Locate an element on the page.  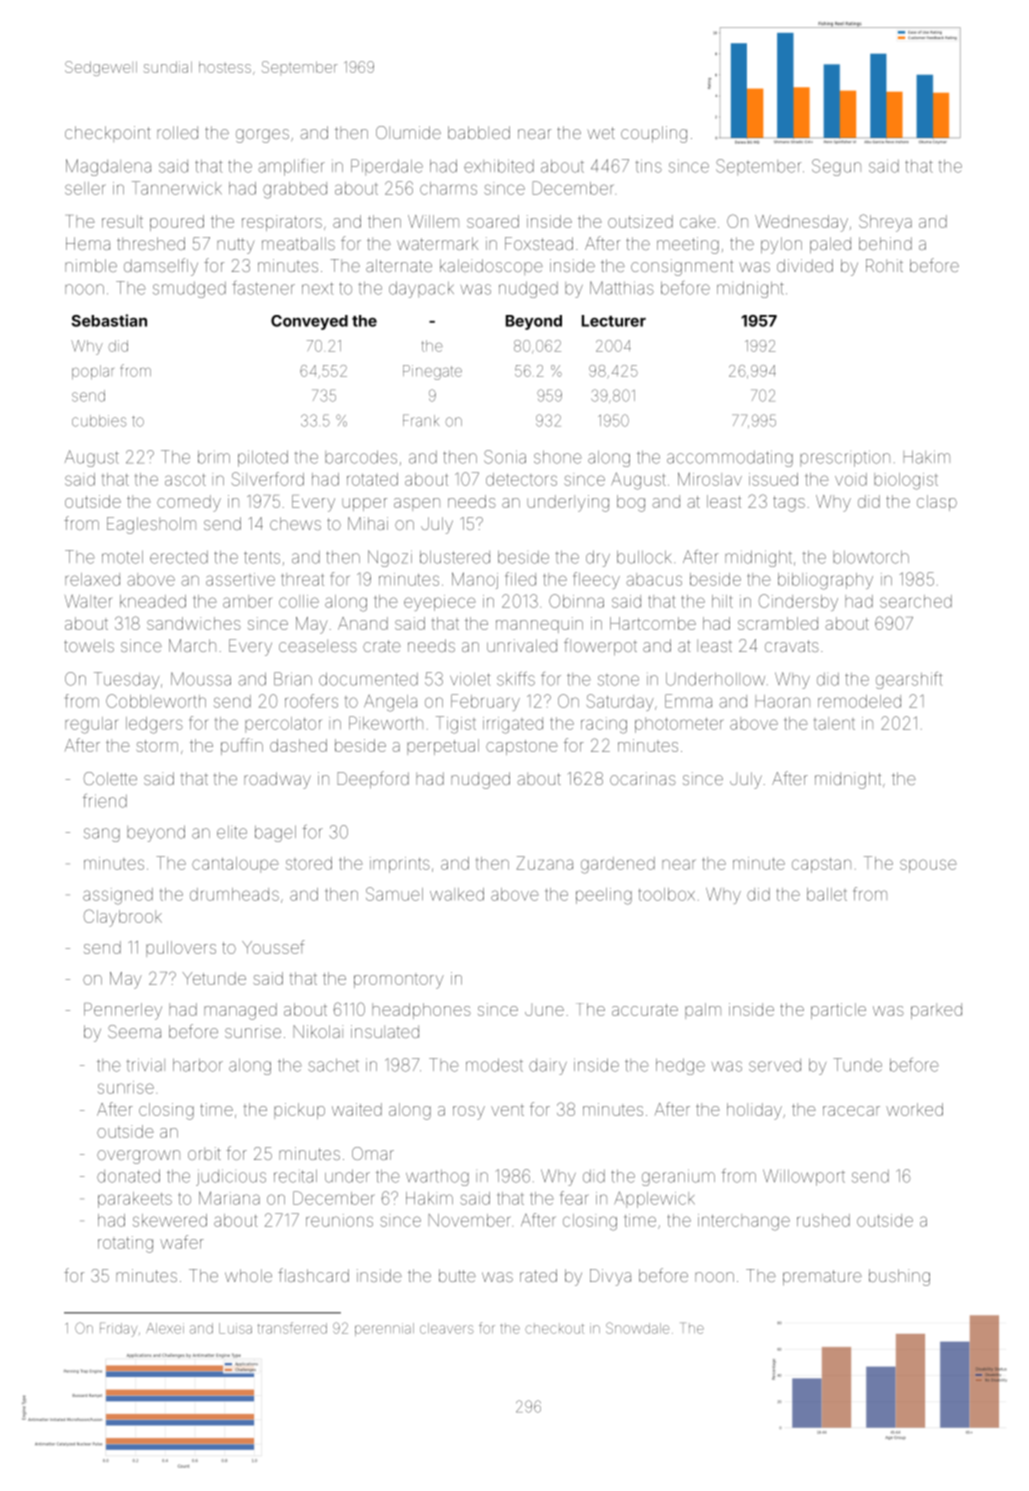
biologist is located at coordinates (906, 481).
